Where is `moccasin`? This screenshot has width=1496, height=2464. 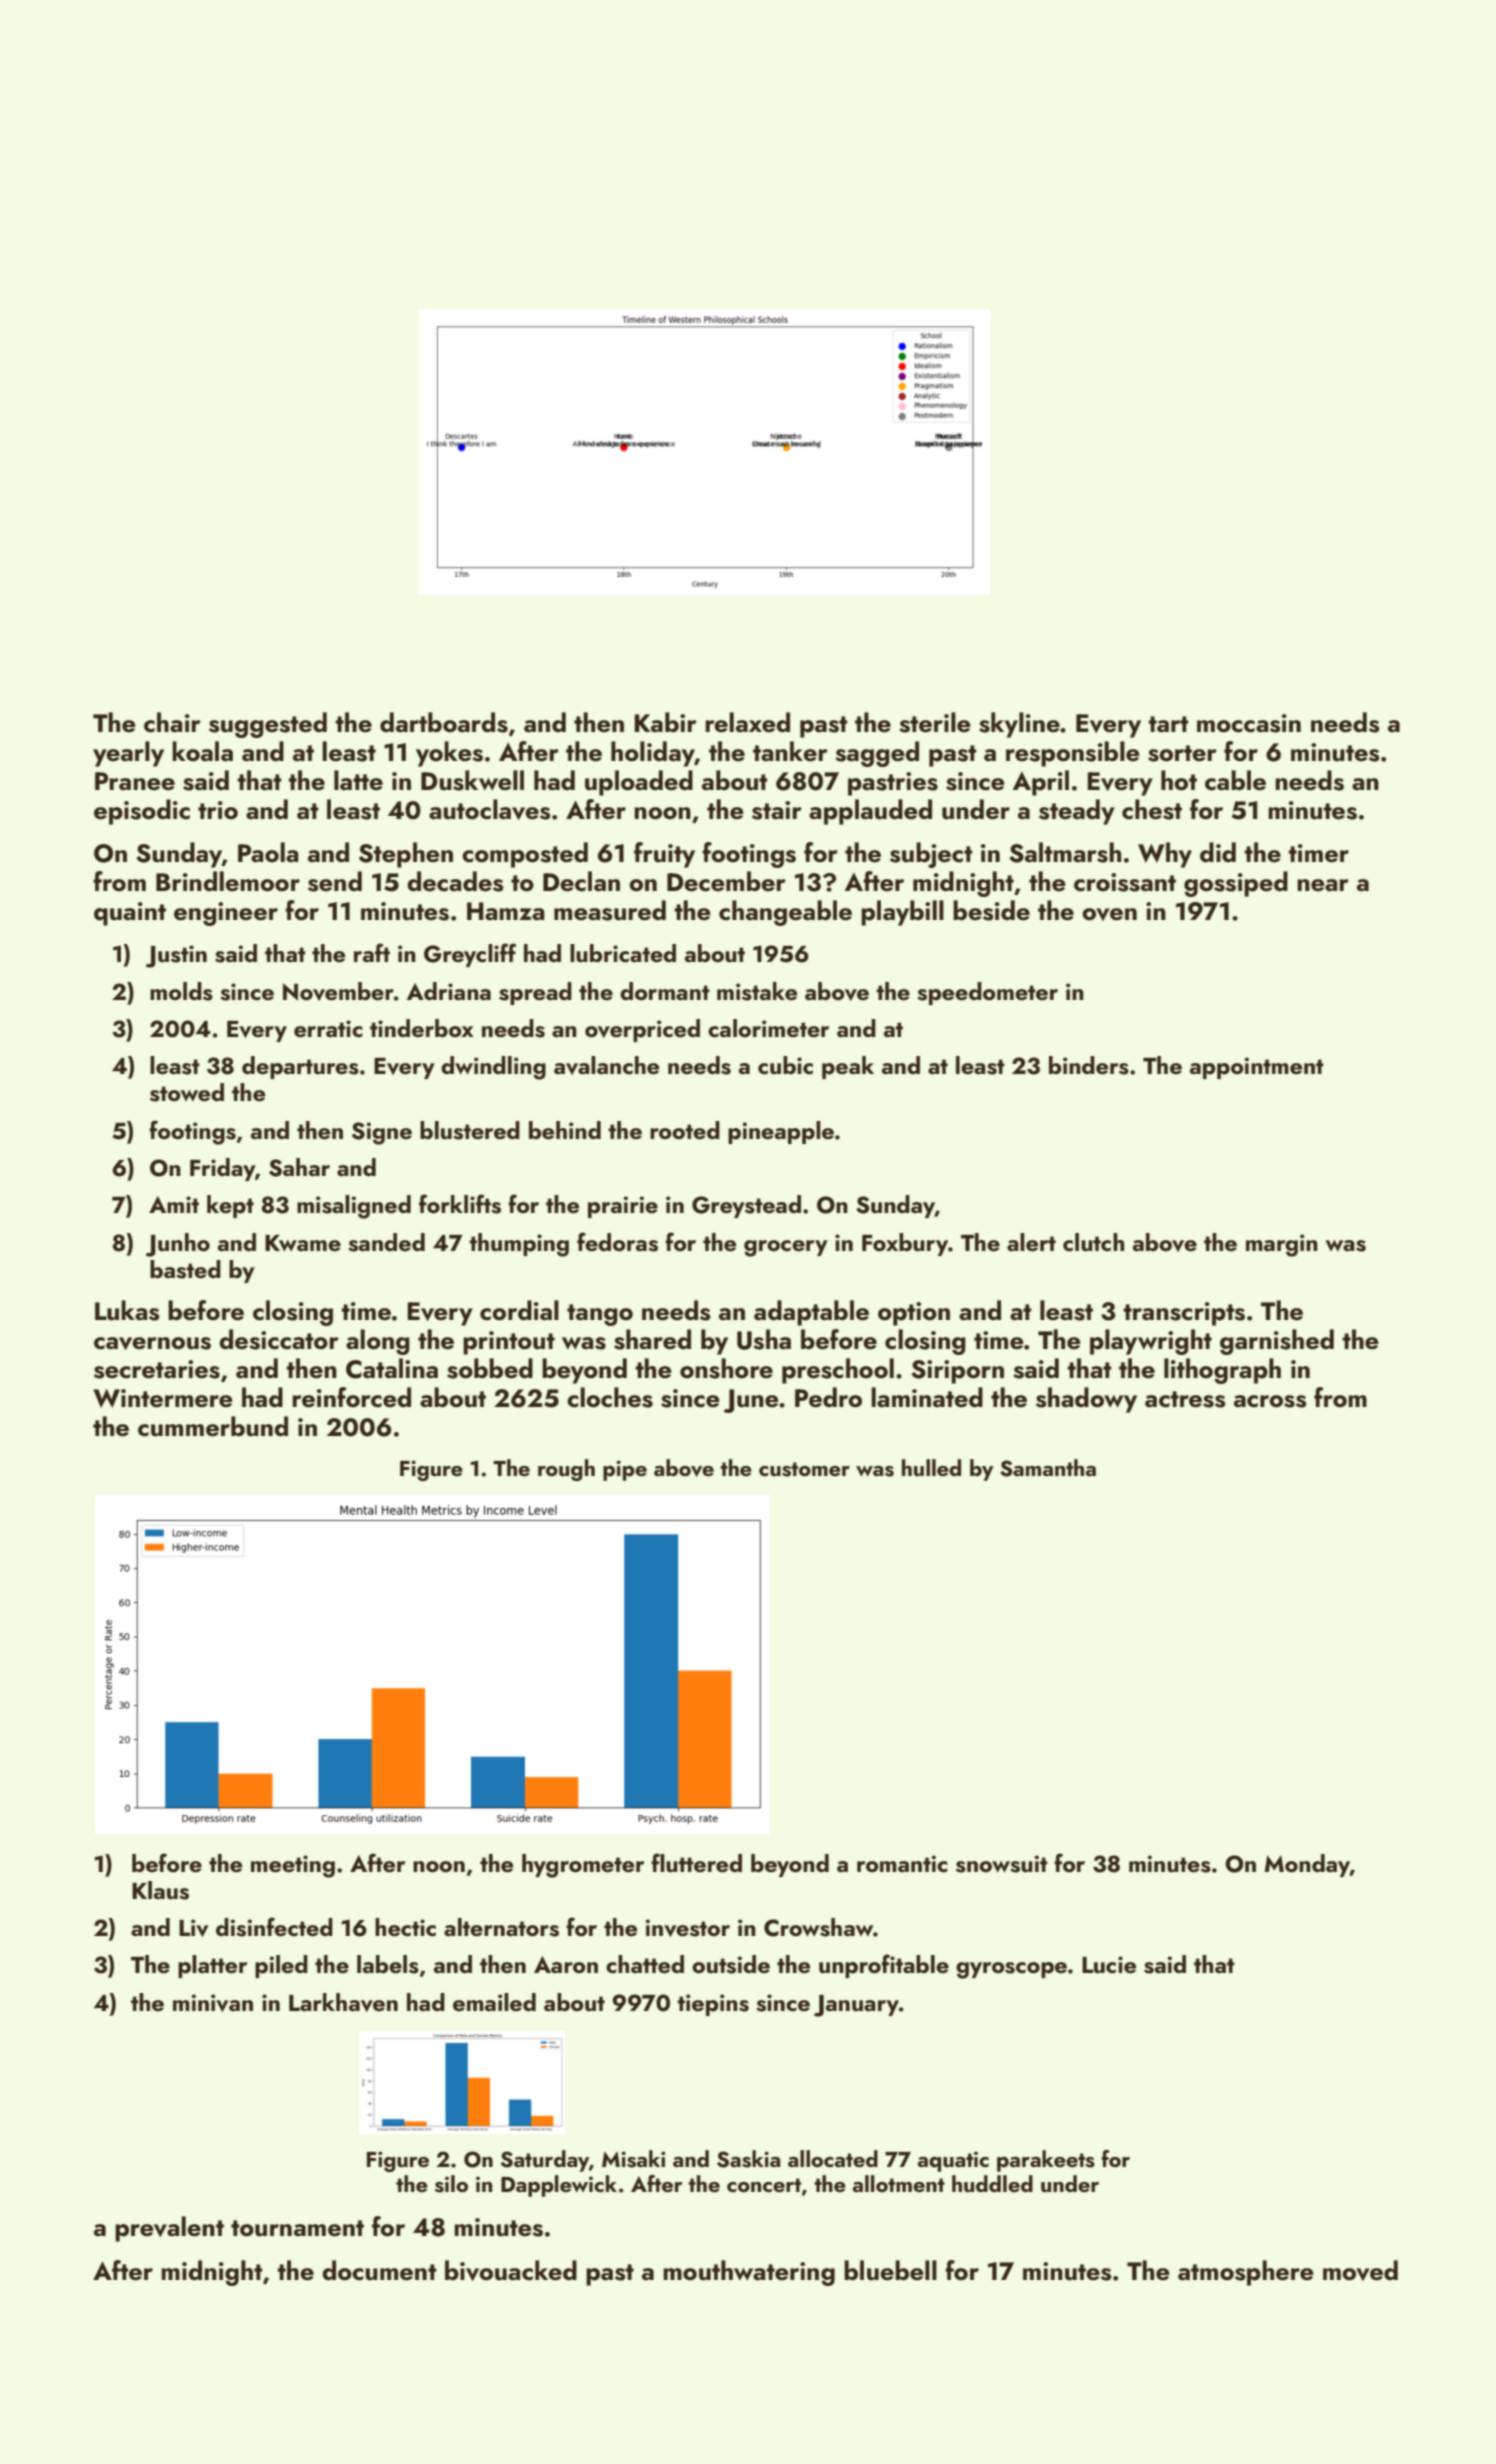 moccasin is located at coordinates (1249, 723).
